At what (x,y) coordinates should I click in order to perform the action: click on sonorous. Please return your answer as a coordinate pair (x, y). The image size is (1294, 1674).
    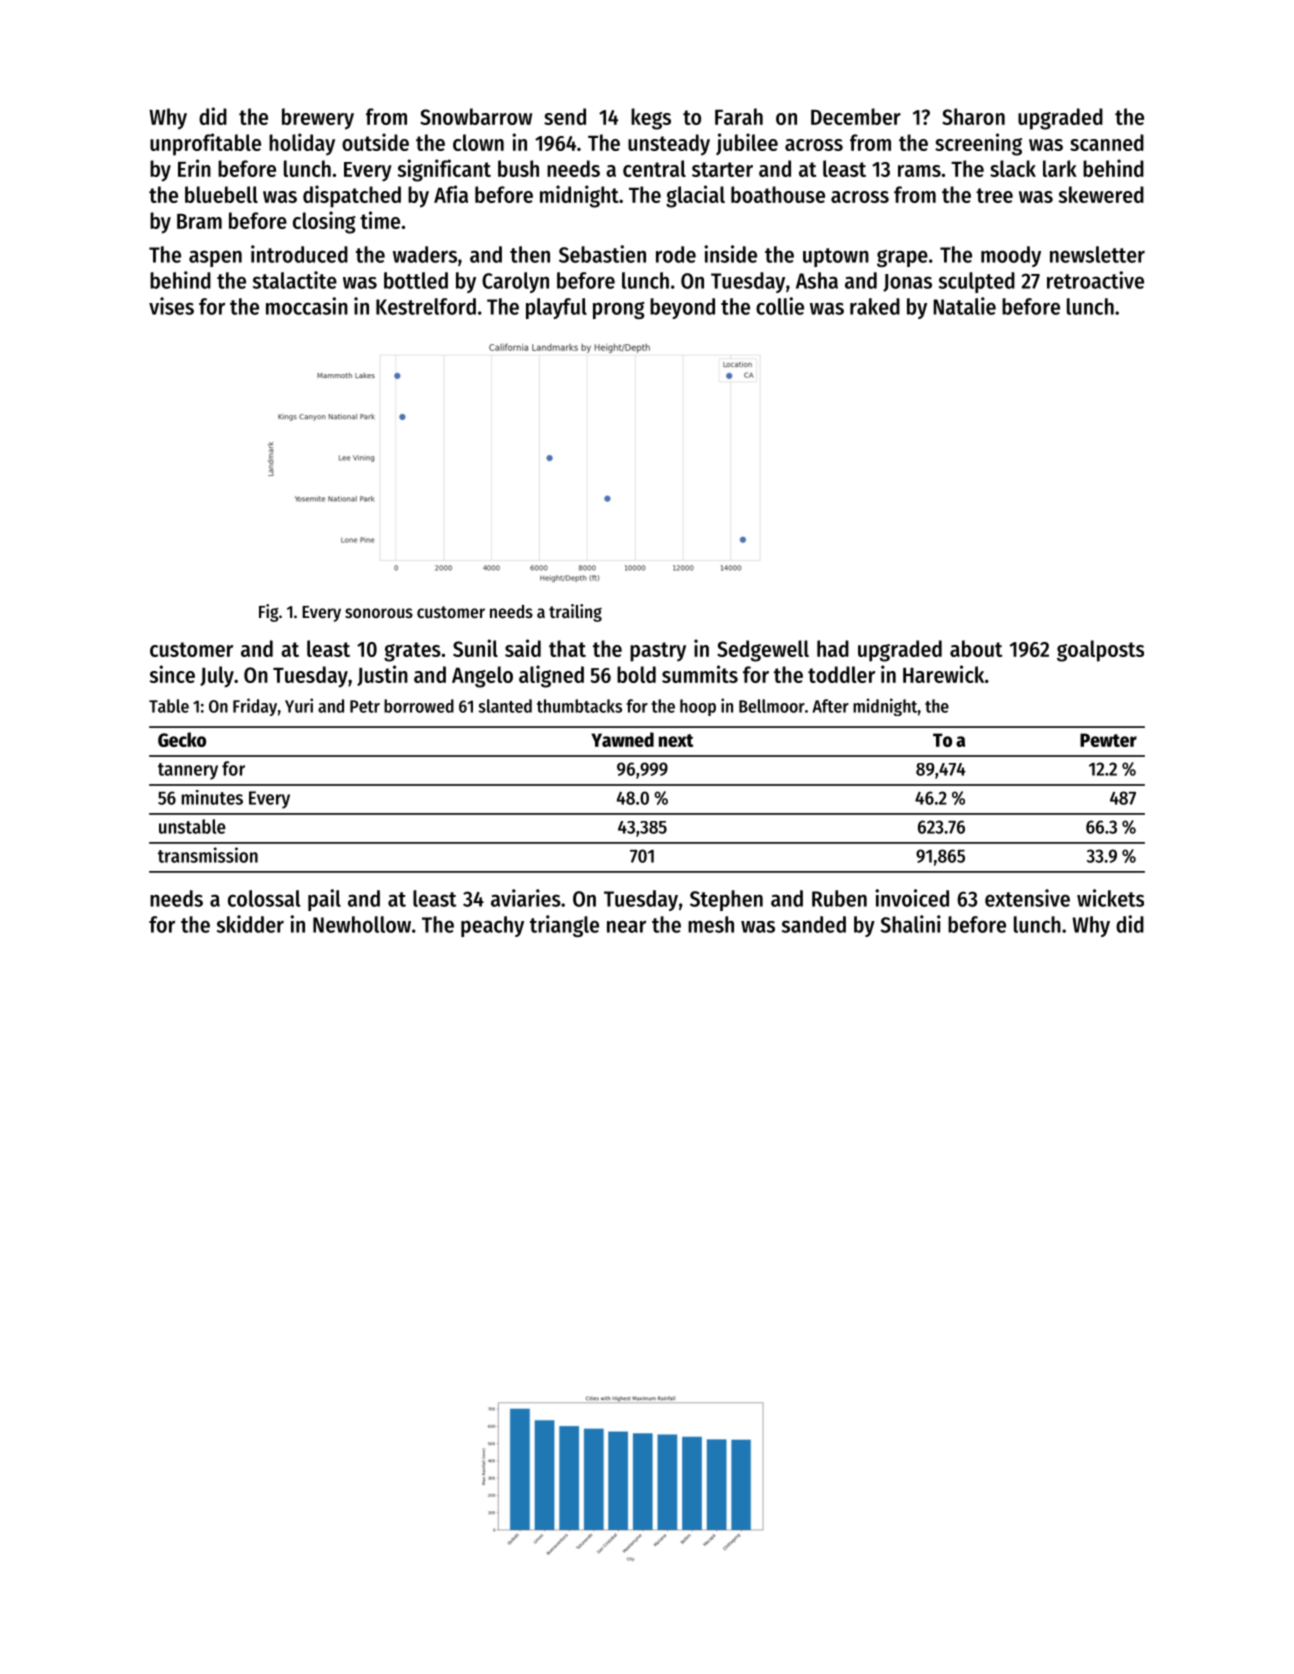
    Looking at the image, I should click on (379, 613).
